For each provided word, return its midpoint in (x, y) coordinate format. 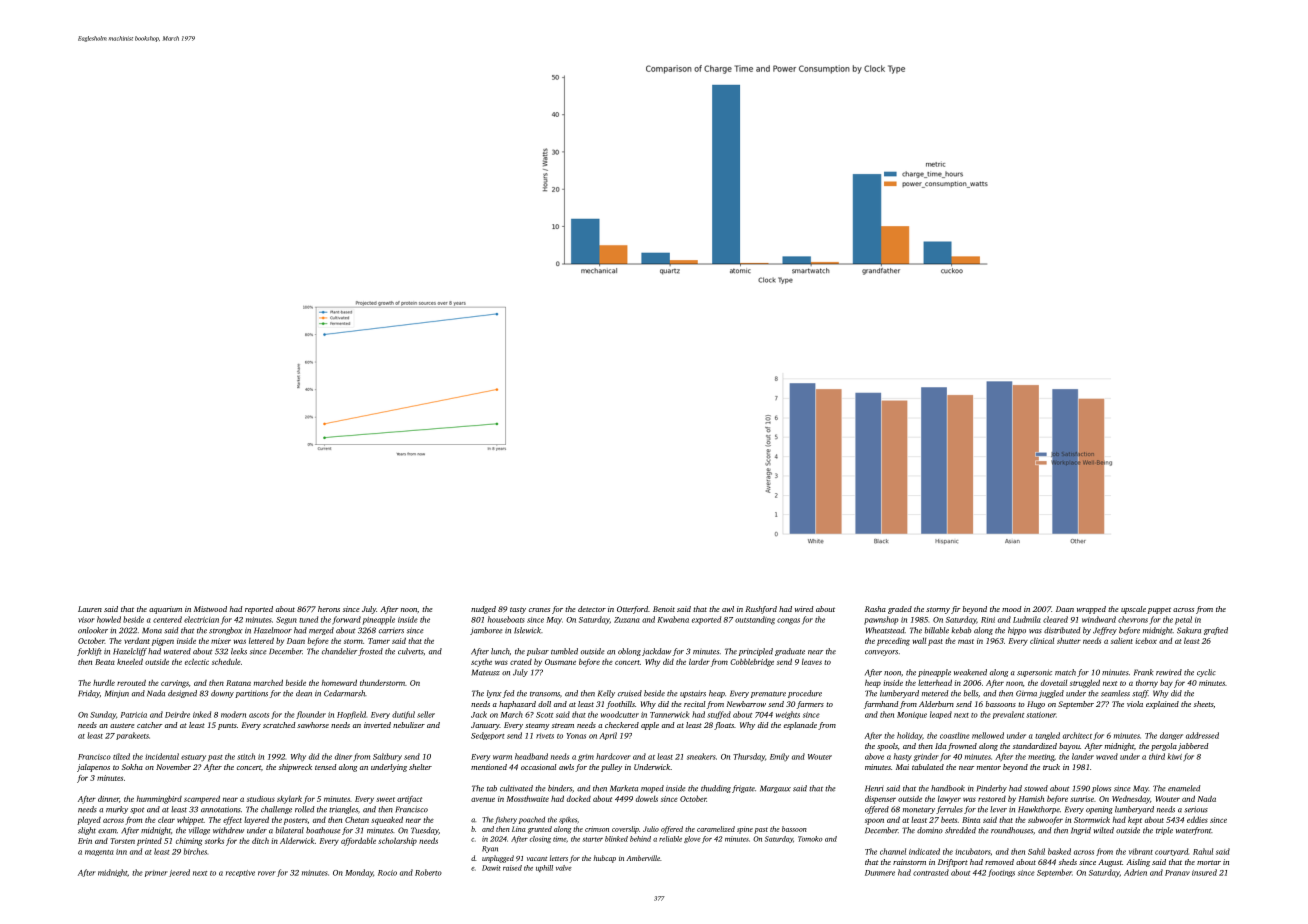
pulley (611, 768)
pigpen (163, 642)
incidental (162, 756)
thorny (1147, 684)
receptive (240, 873)
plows (1101, 789)
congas (788, 621)
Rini (988, 620)
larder (699, 662)
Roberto (428, 872)
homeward (339, 682)
